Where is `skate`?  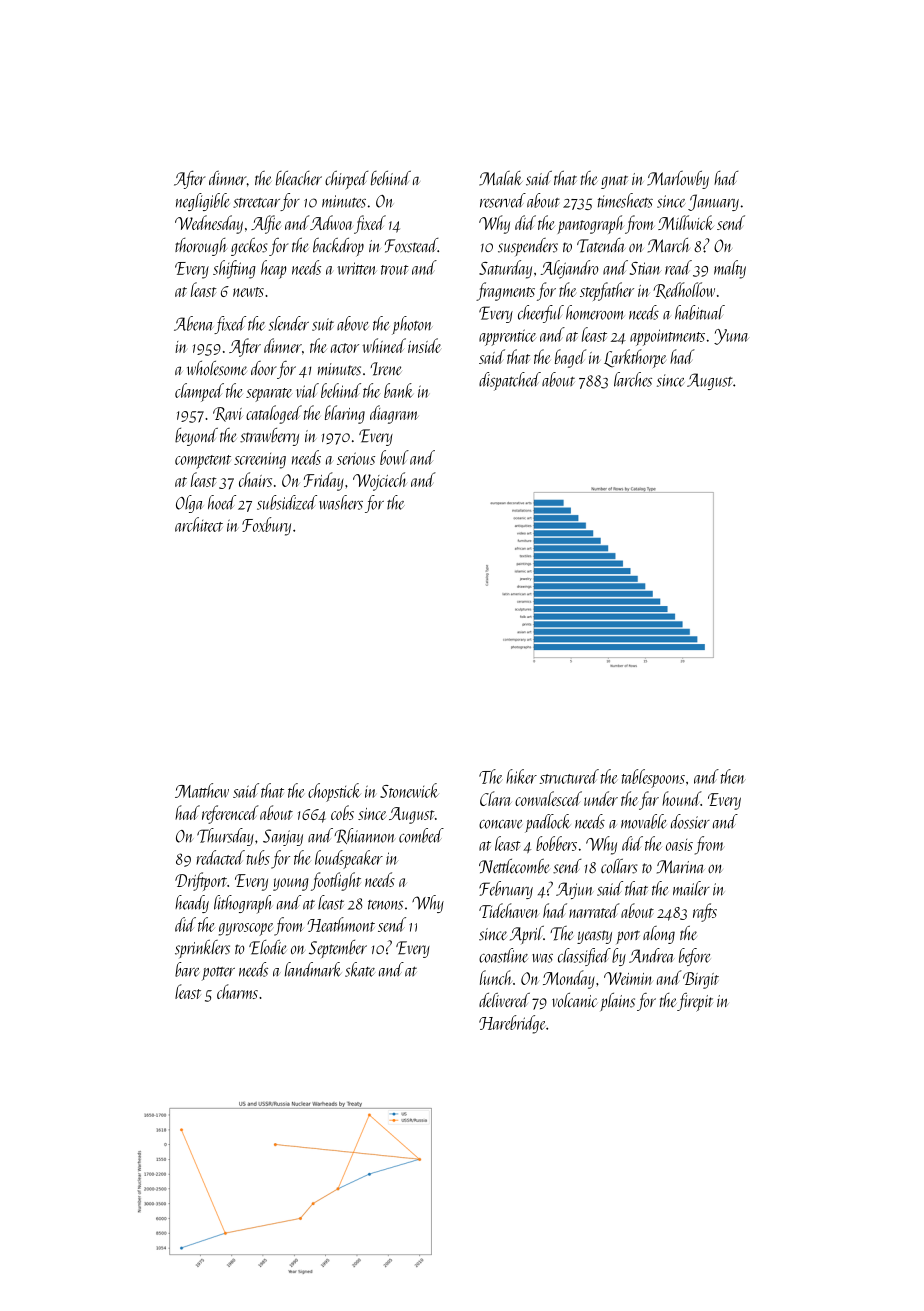
skate is located at coordinates (360, 969).
